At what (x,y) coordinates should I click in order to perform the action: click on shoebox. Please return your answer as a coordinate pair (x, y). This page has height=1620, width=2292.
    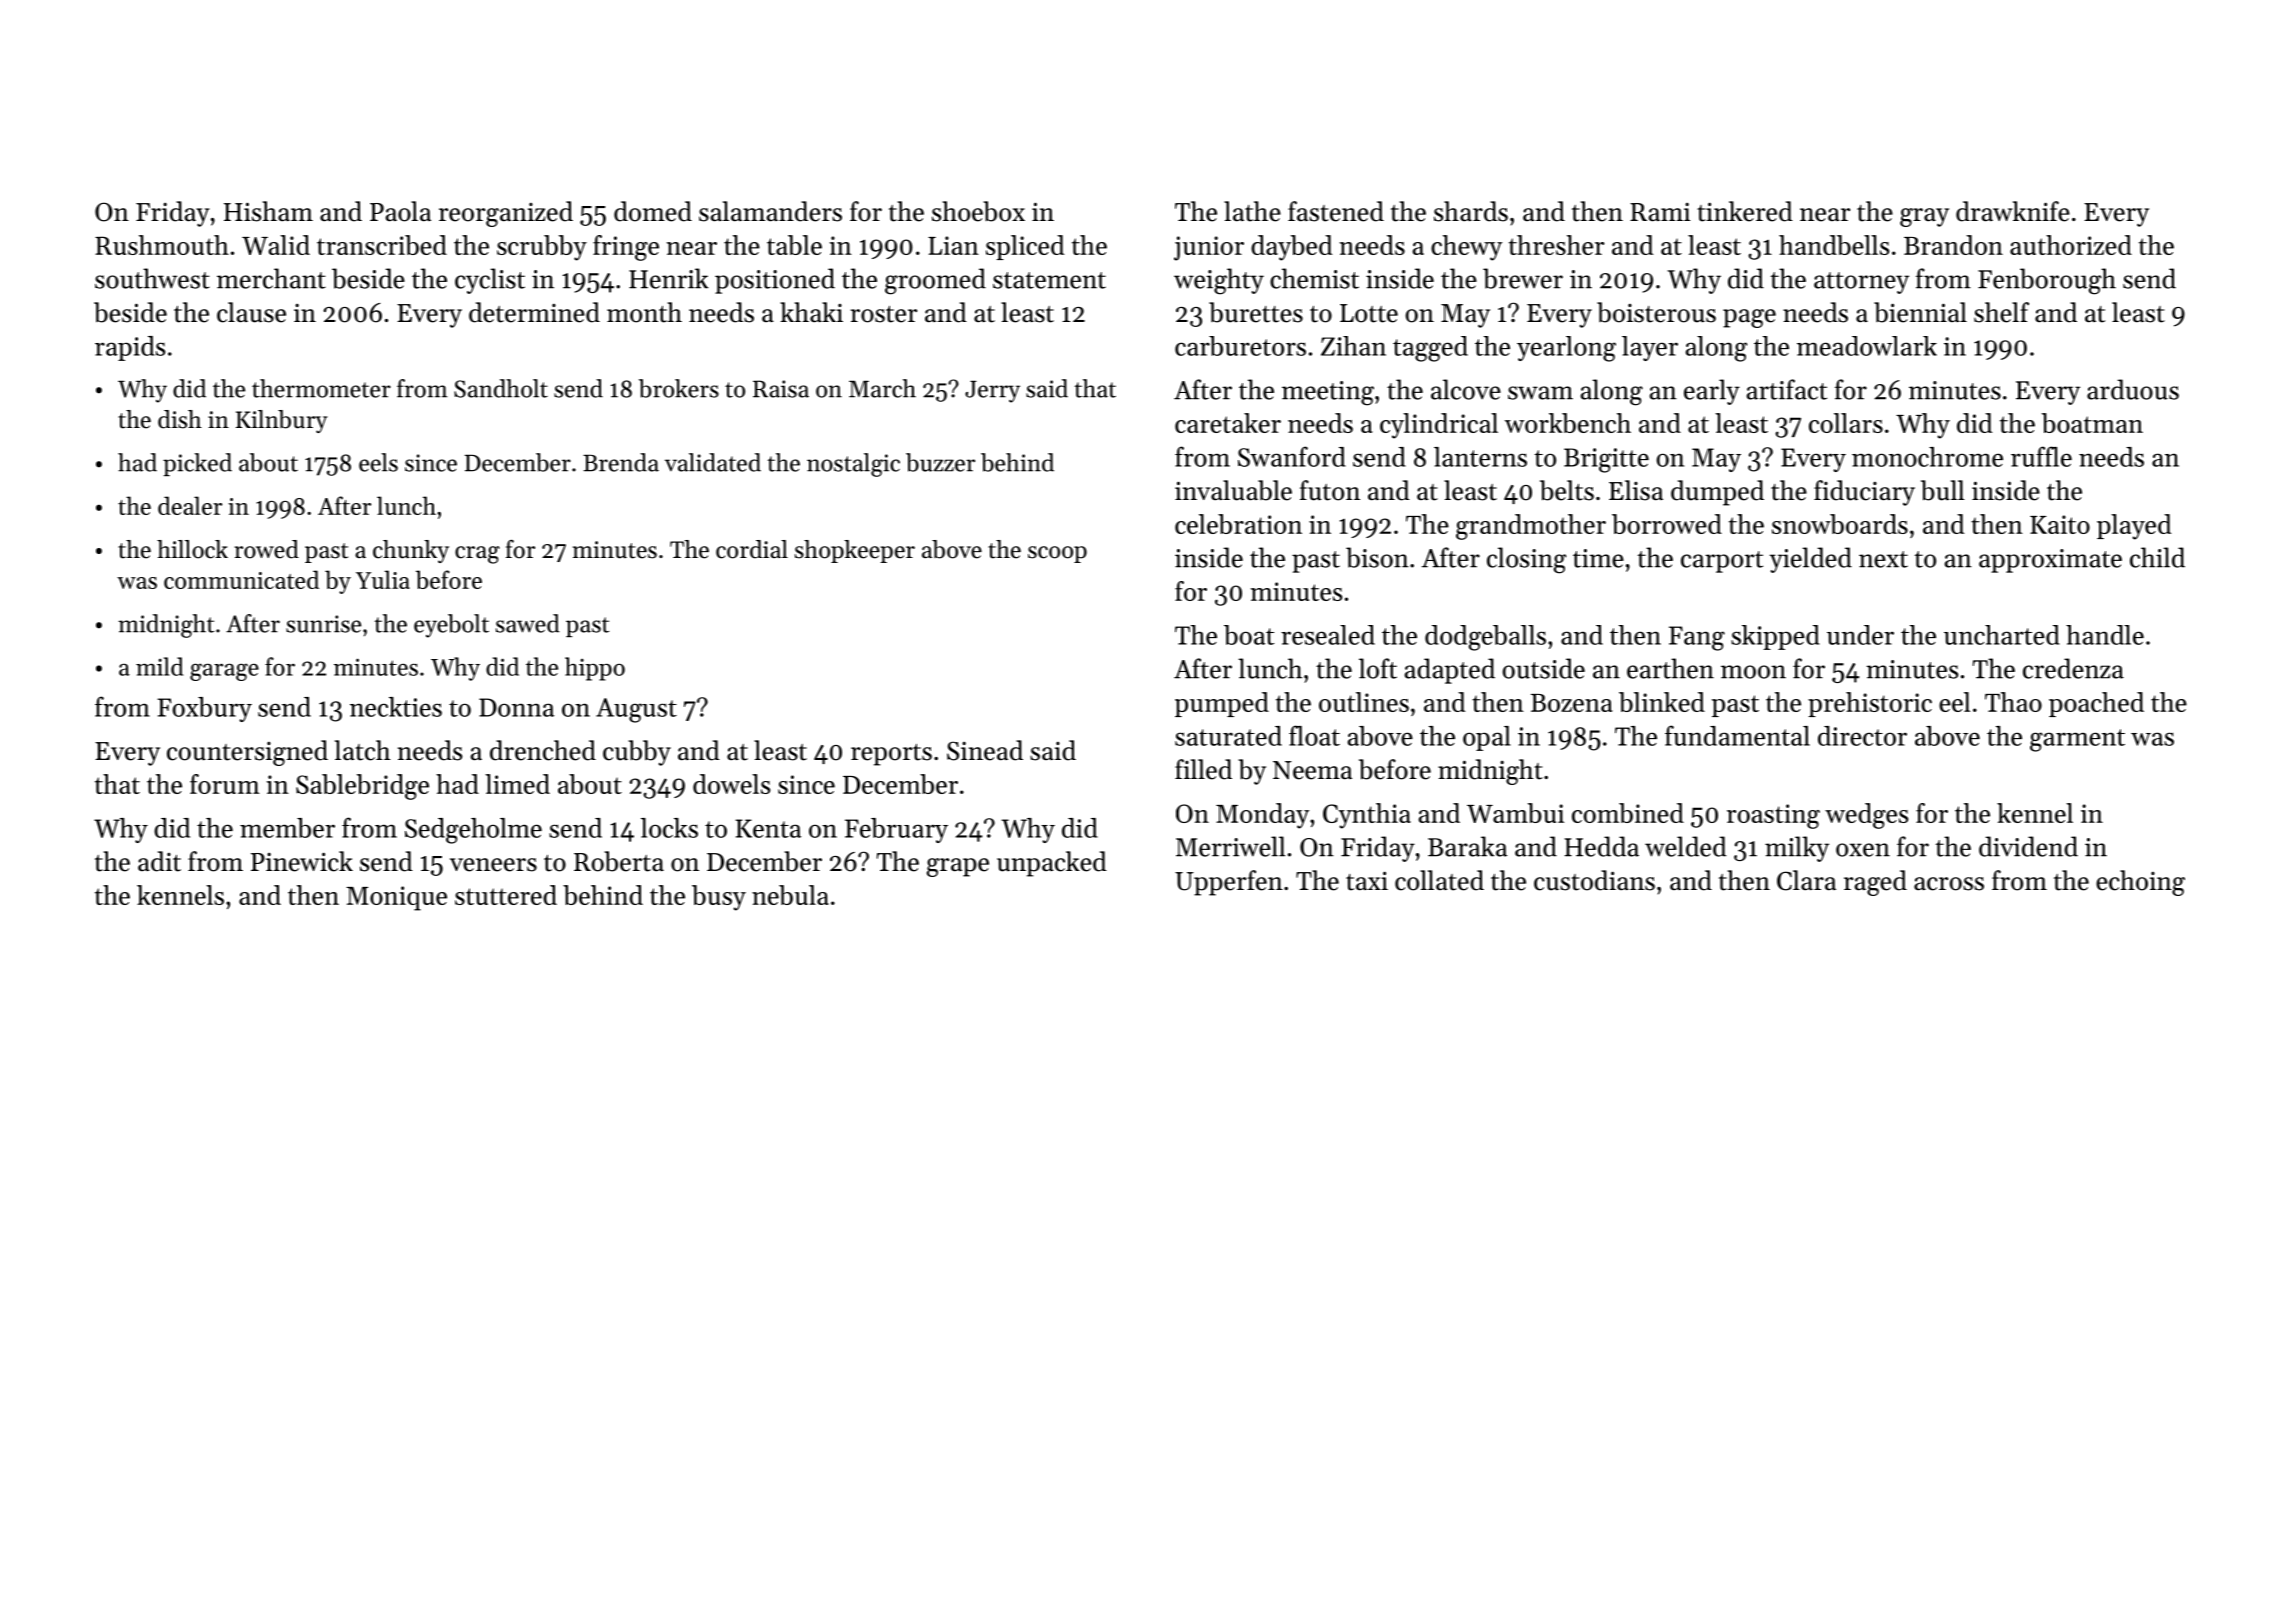
    Looking at the image, I should click on (978, 211).
